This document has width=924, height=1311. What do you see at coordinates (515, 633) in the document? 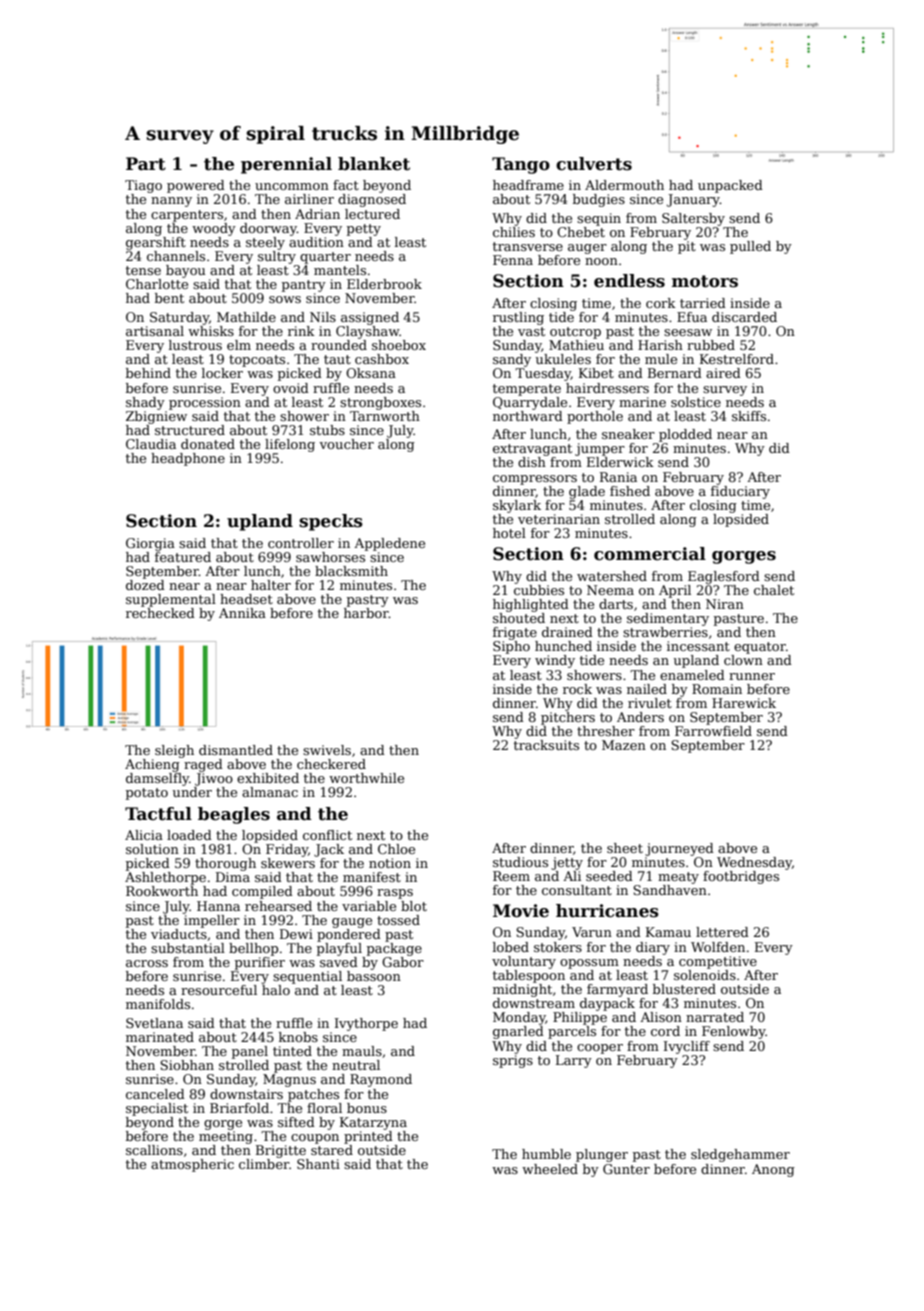
I see `frigate` at bounding box center [515, 633].
